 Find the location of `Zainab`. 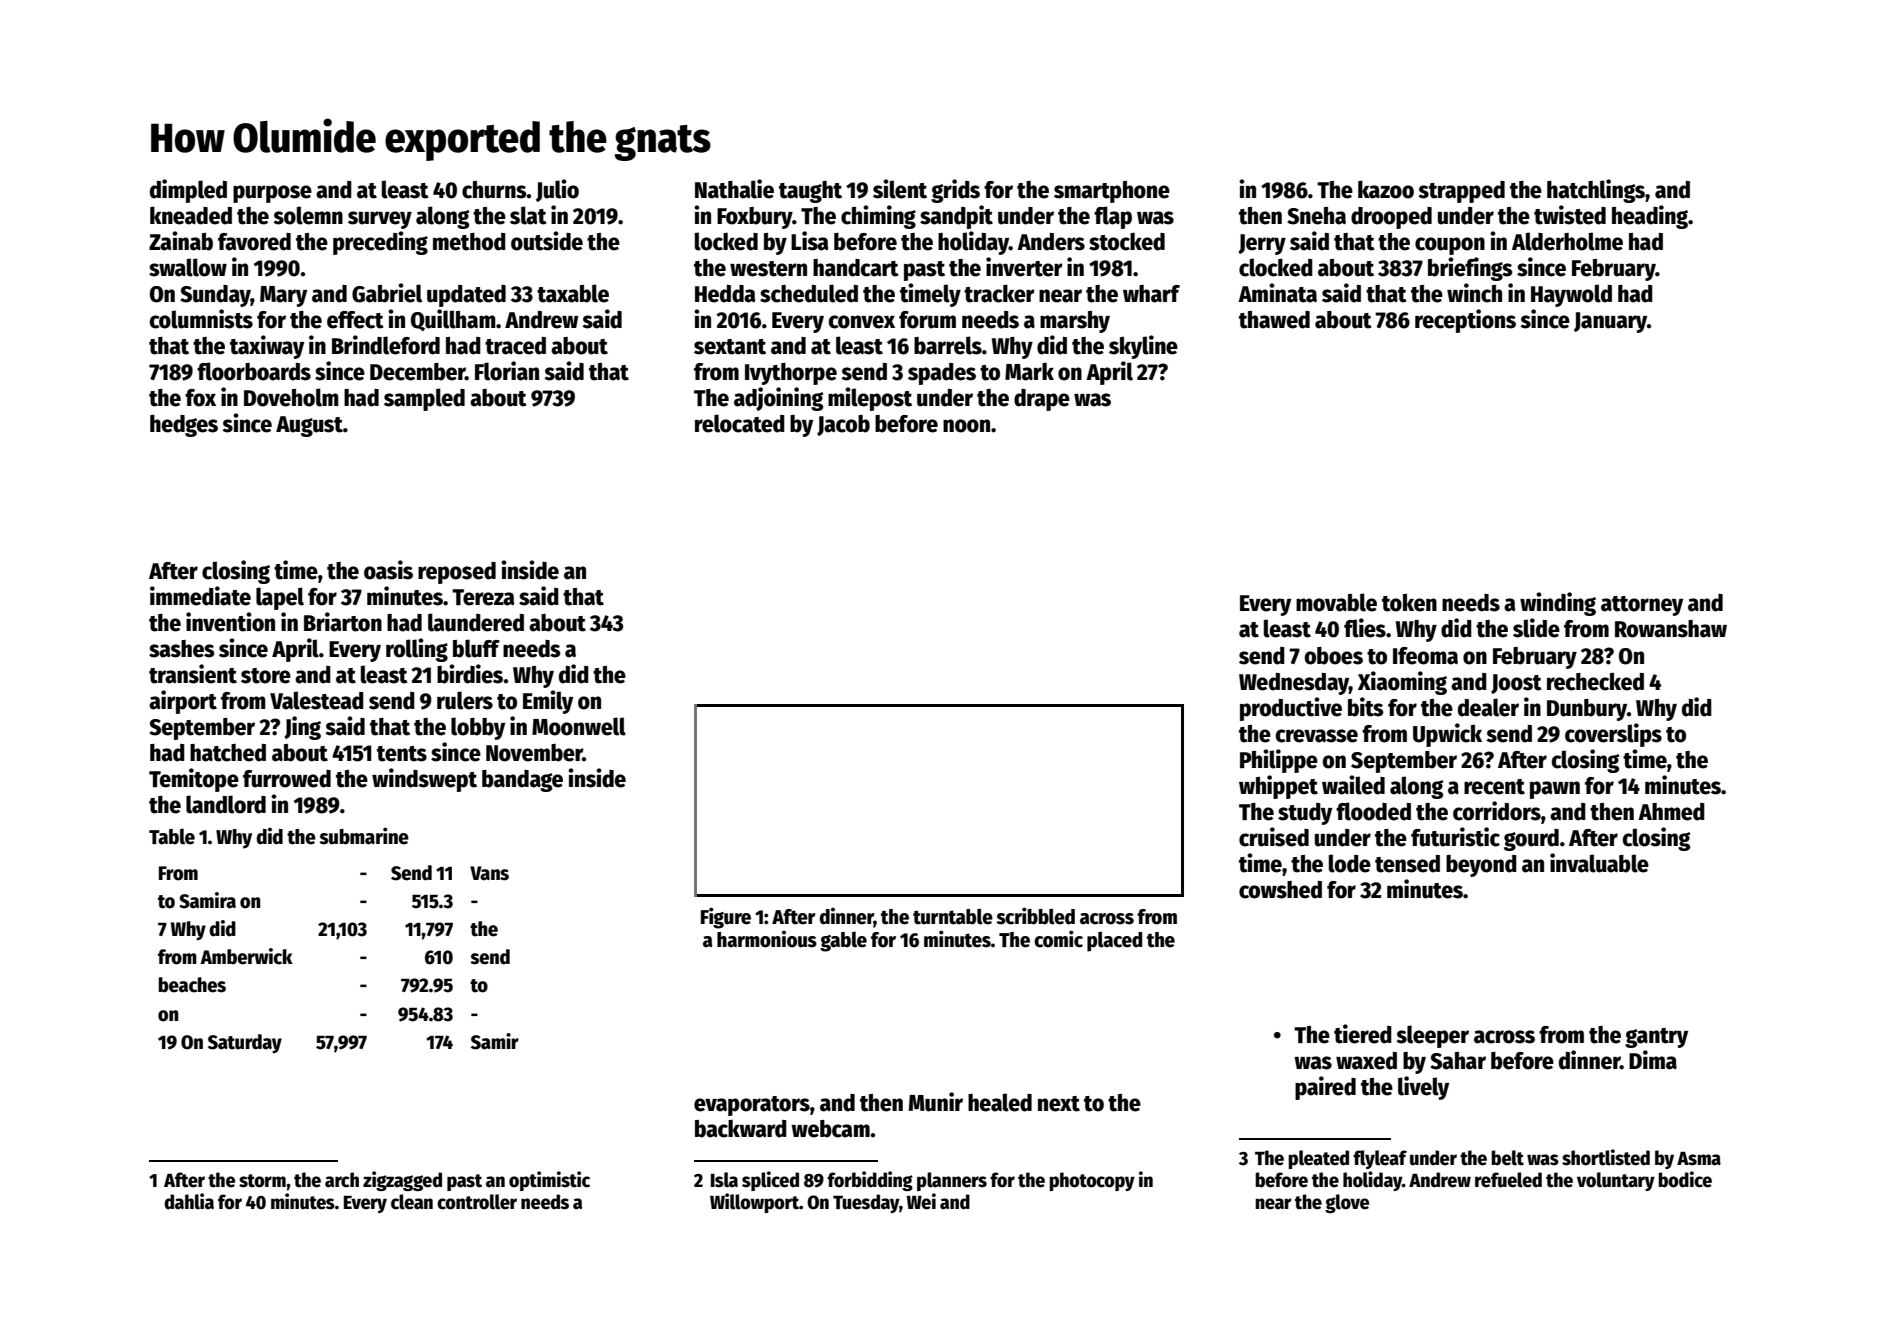

Zainab is located at coordinates (181, 241).
